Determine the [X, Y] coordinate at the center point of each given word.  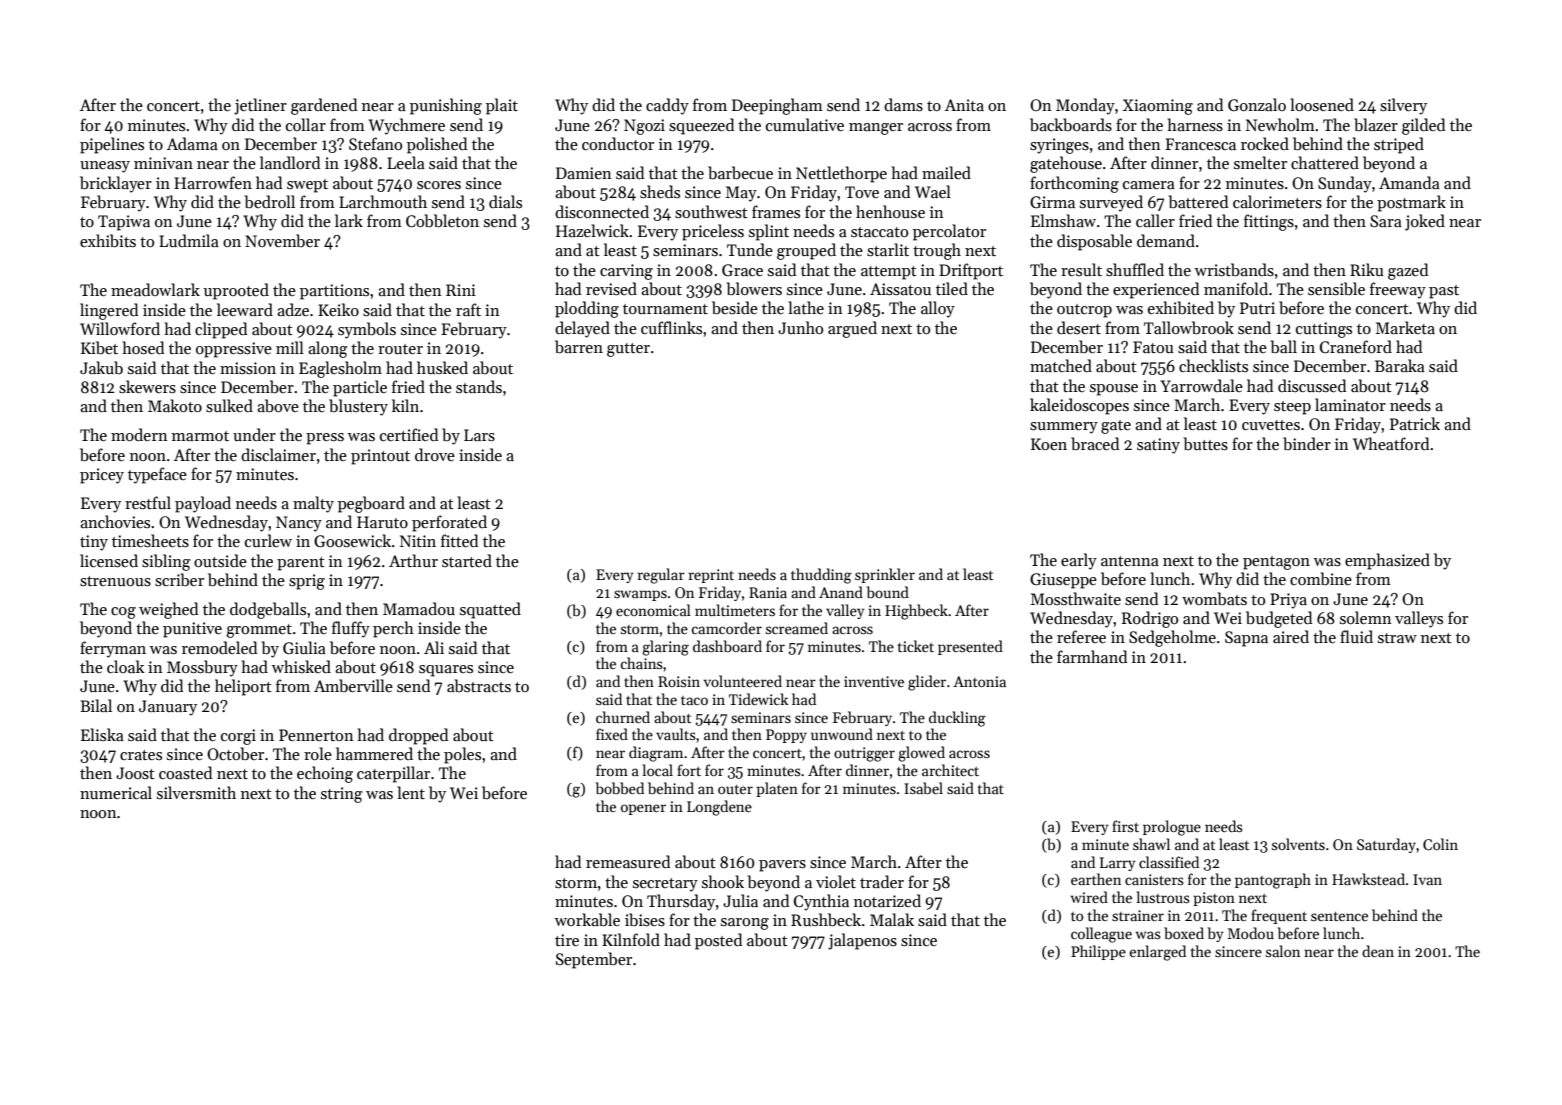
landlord [290, 162]
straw [1397, 638]
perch [393, 629]
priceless [713, 232]
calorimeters [1277, 202]
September [594, 960]
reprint [711, 576]
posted [718, 941]
